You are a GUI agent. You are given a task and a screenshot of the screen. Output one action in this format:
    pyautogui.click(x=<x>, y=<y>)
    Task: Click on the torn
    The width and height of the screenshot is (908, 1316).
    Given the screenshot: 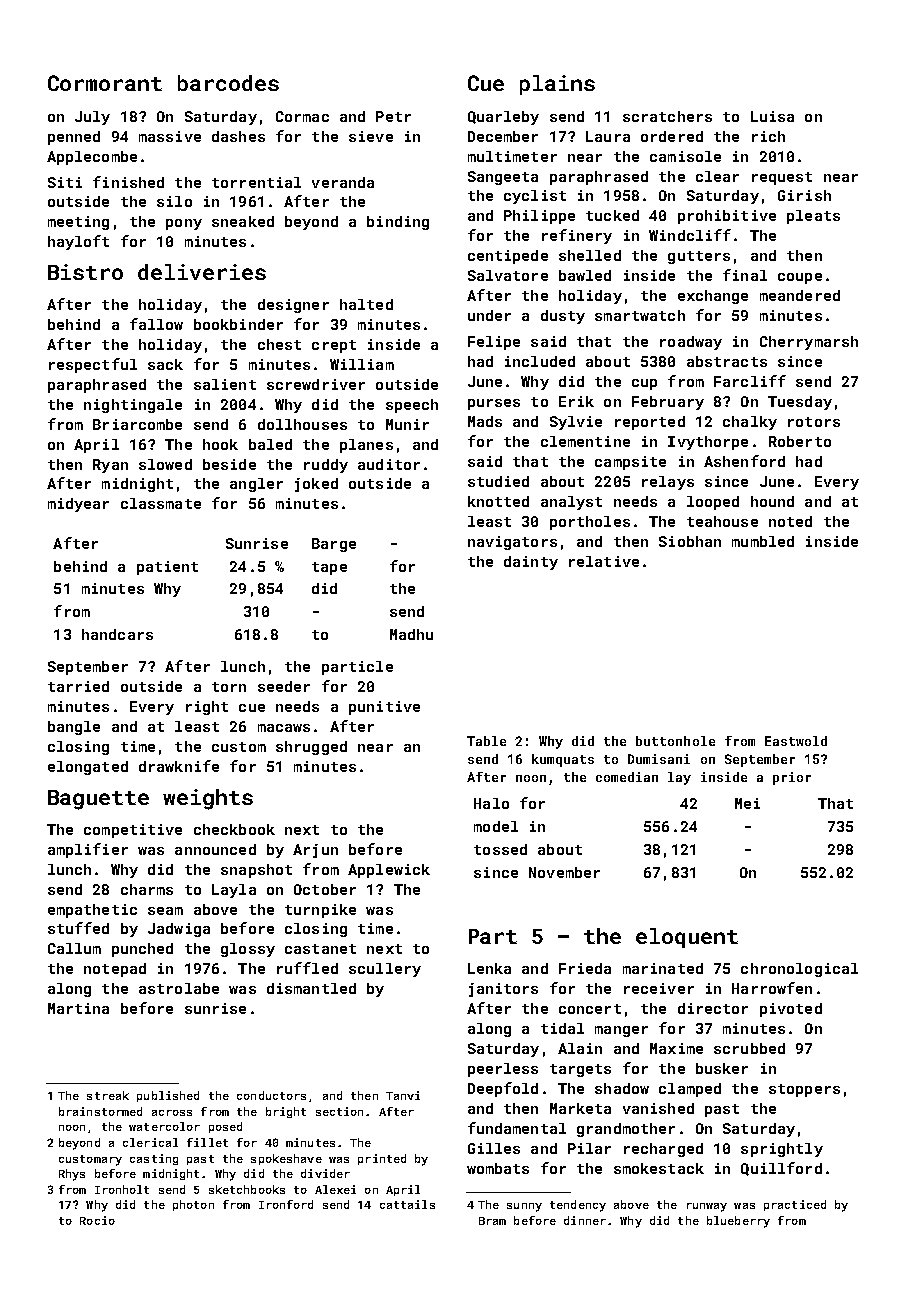 What is the action you would take?
    pyautogui.click(x=229, y=687)
